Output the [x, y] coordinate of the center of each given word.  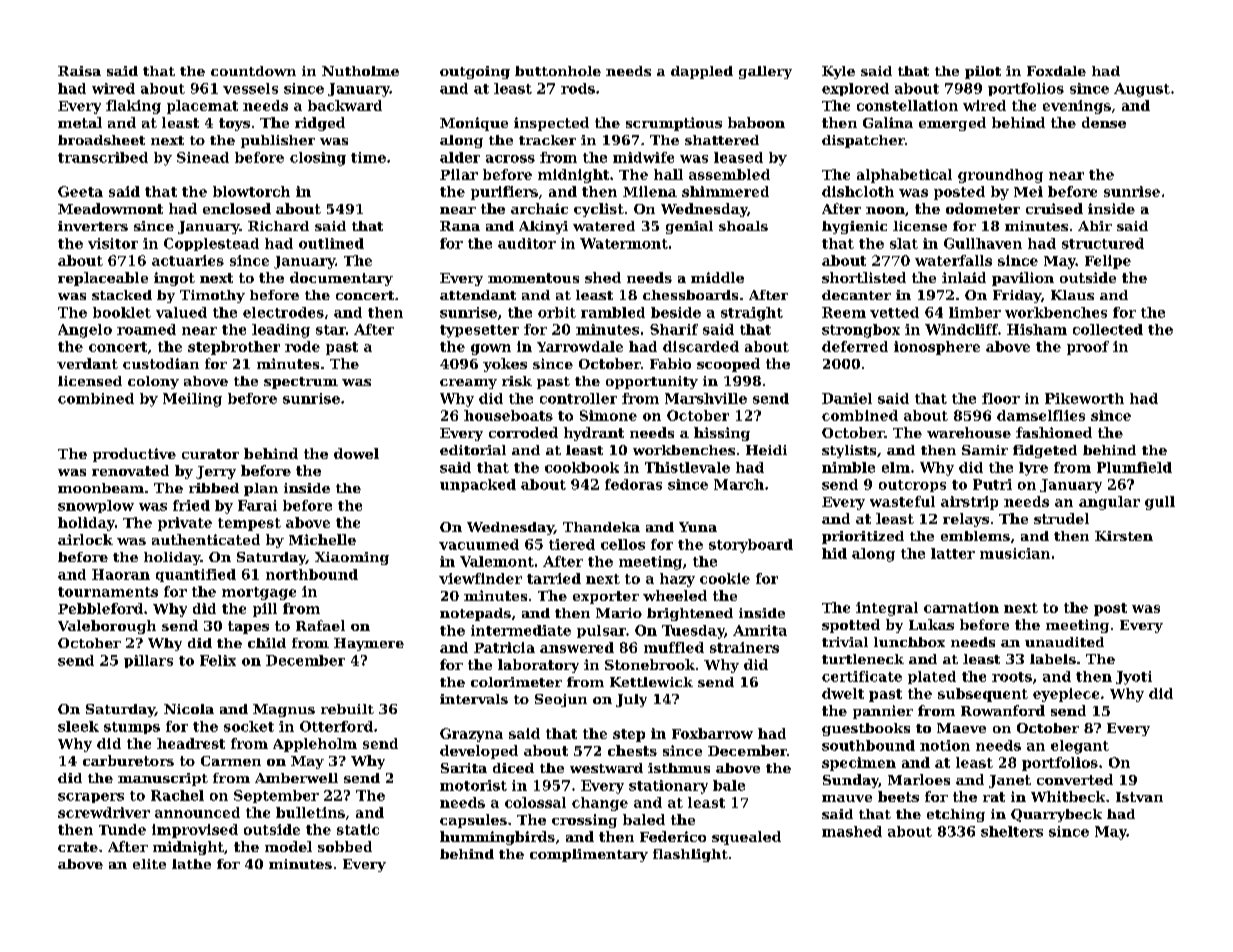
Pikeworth [1084, 398]
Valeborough [107, 627]
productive [134, 455]
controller [578, 398]
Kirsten [1124, 536]
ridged [320, 124]
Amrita [760, 630]
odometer [983, 208]
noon [885, 210]
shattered [722, 140]
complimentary [589, 855]
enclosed [237, 208]
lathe [191, 864]
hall [668, 174]
